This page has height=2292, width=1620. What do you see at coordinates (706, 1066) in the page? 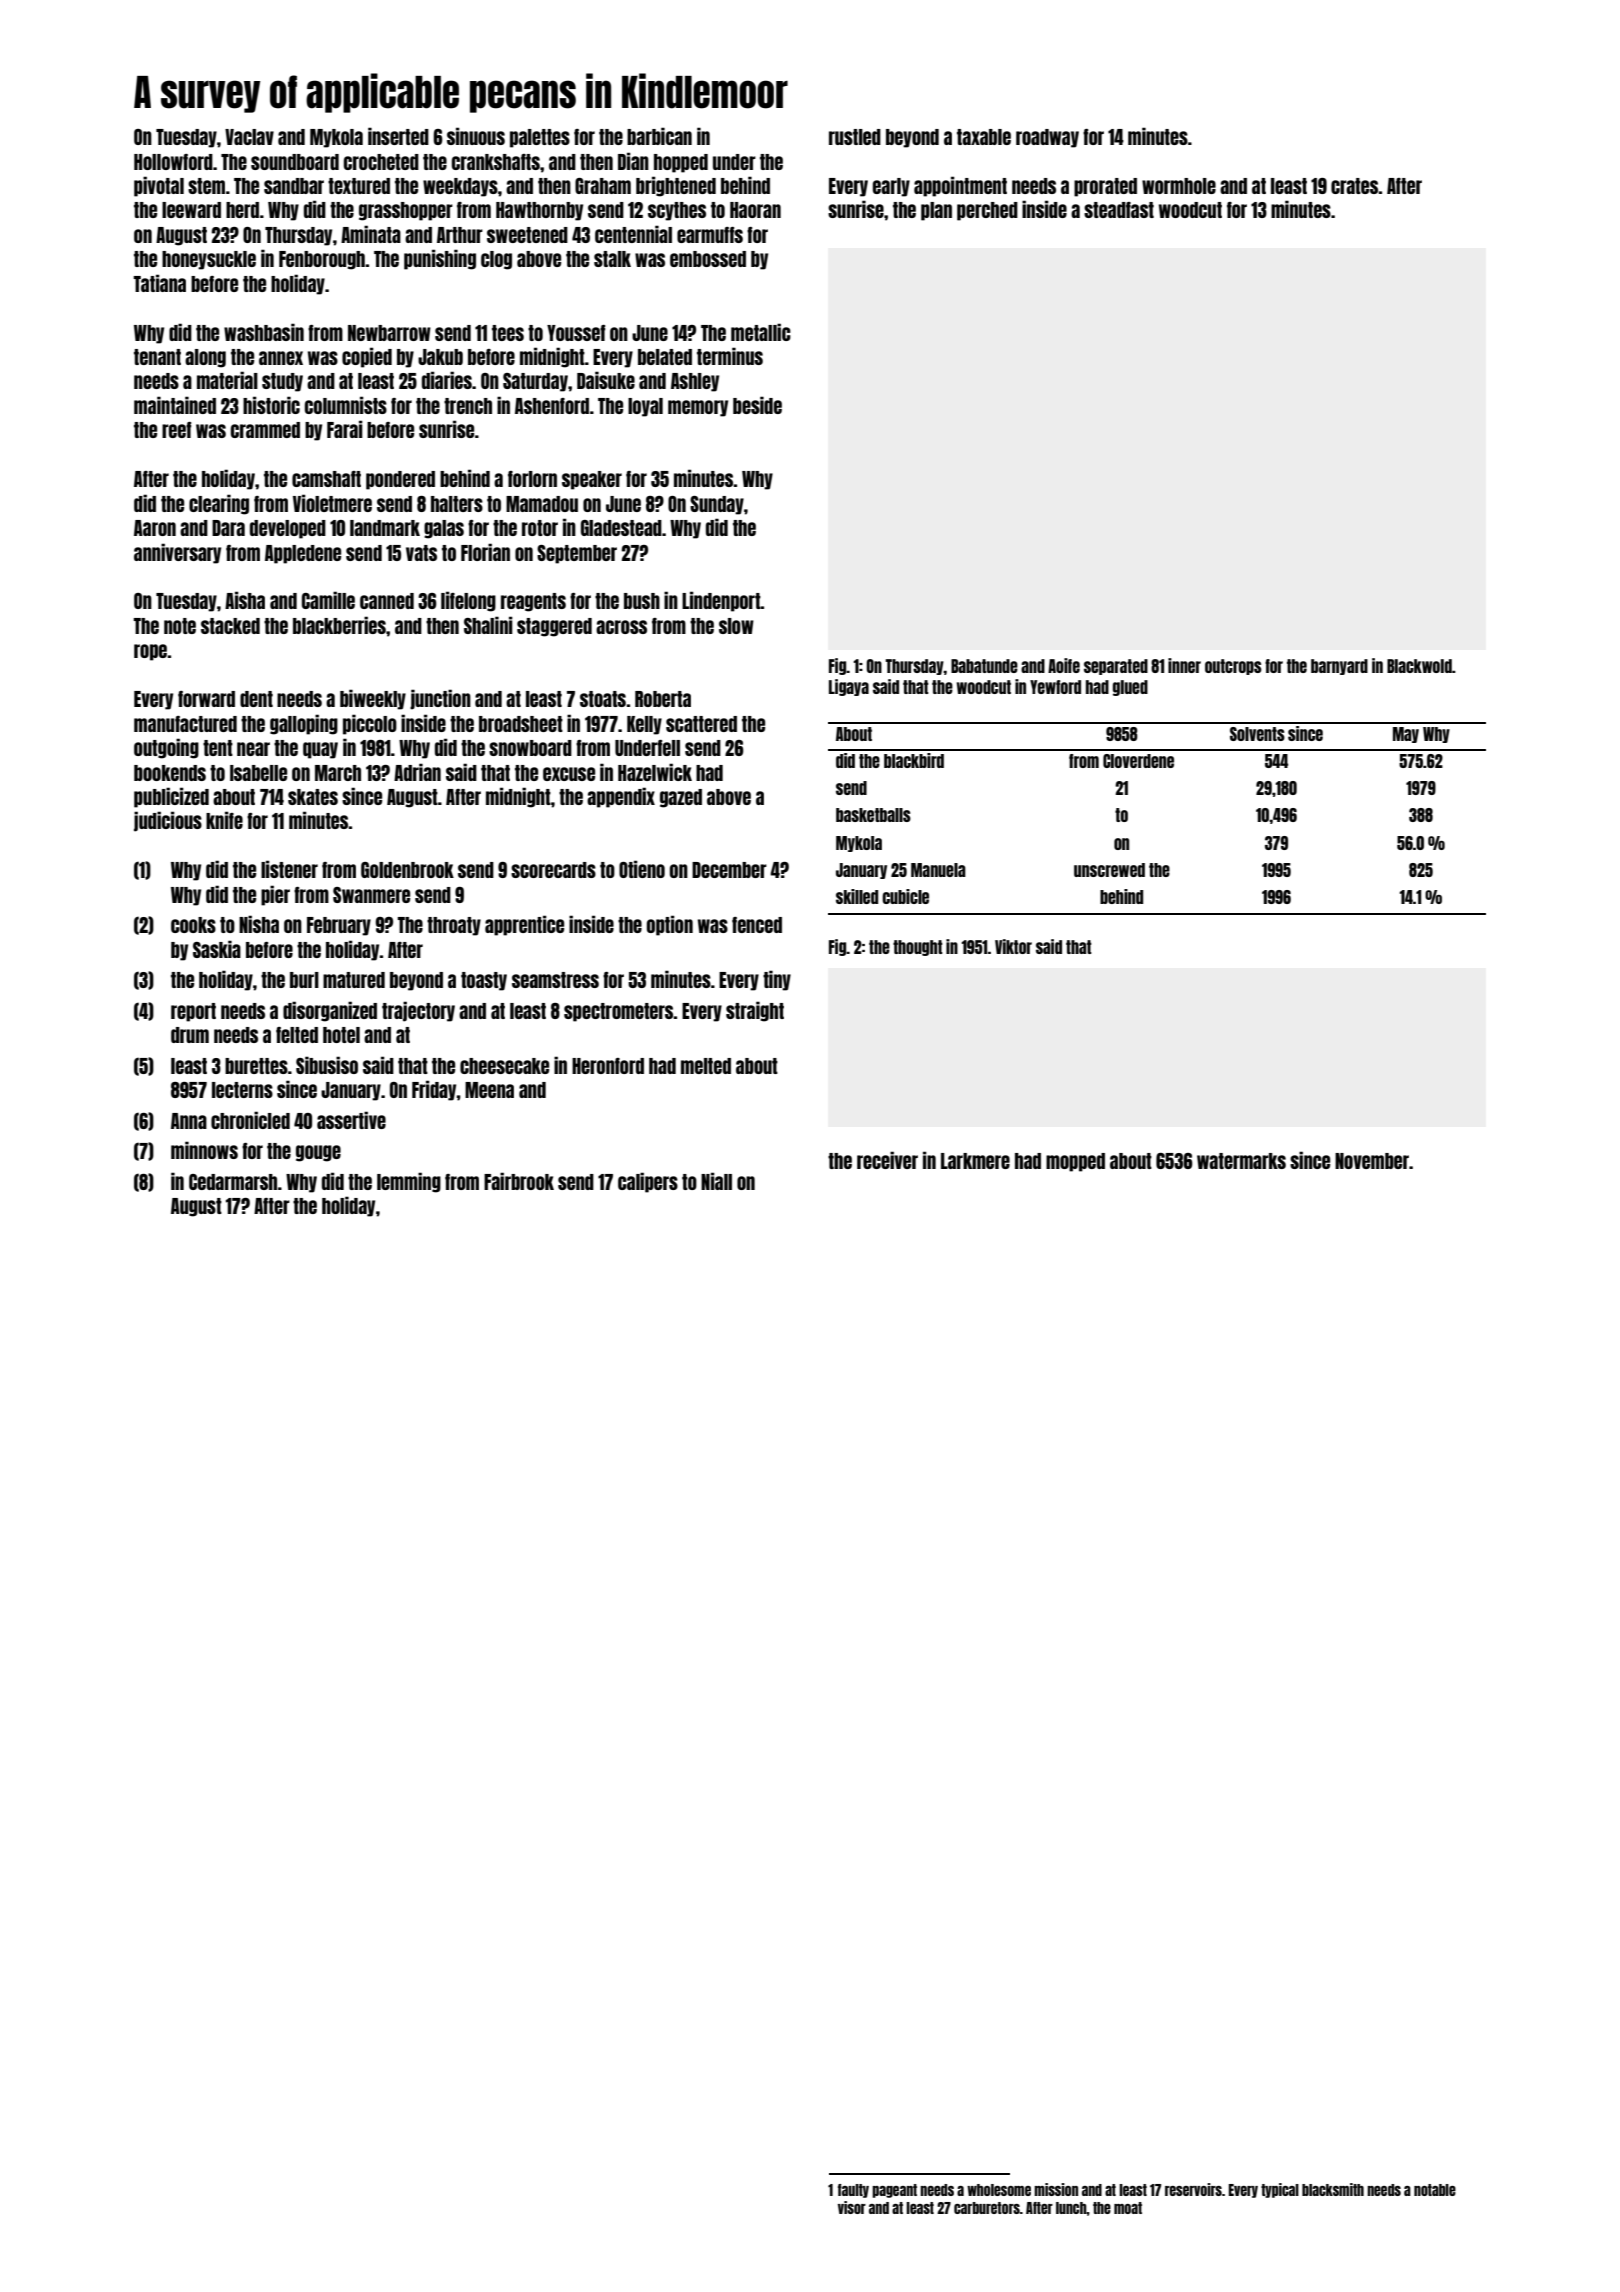
I see `melted` at bounding box center [706, 1066].
